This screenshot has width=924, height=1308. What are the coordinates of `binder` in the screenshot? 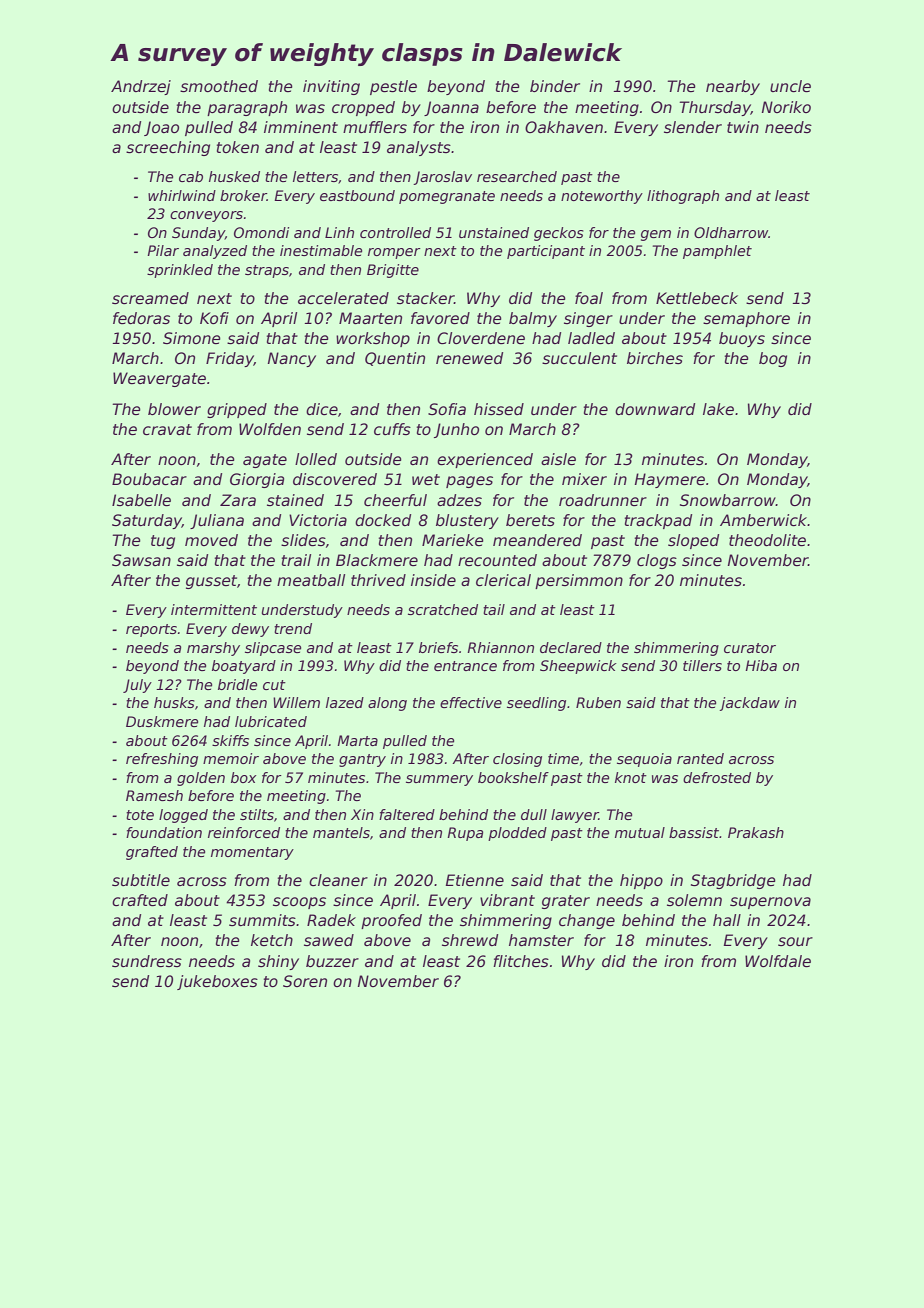 It's located at (555, 86).
